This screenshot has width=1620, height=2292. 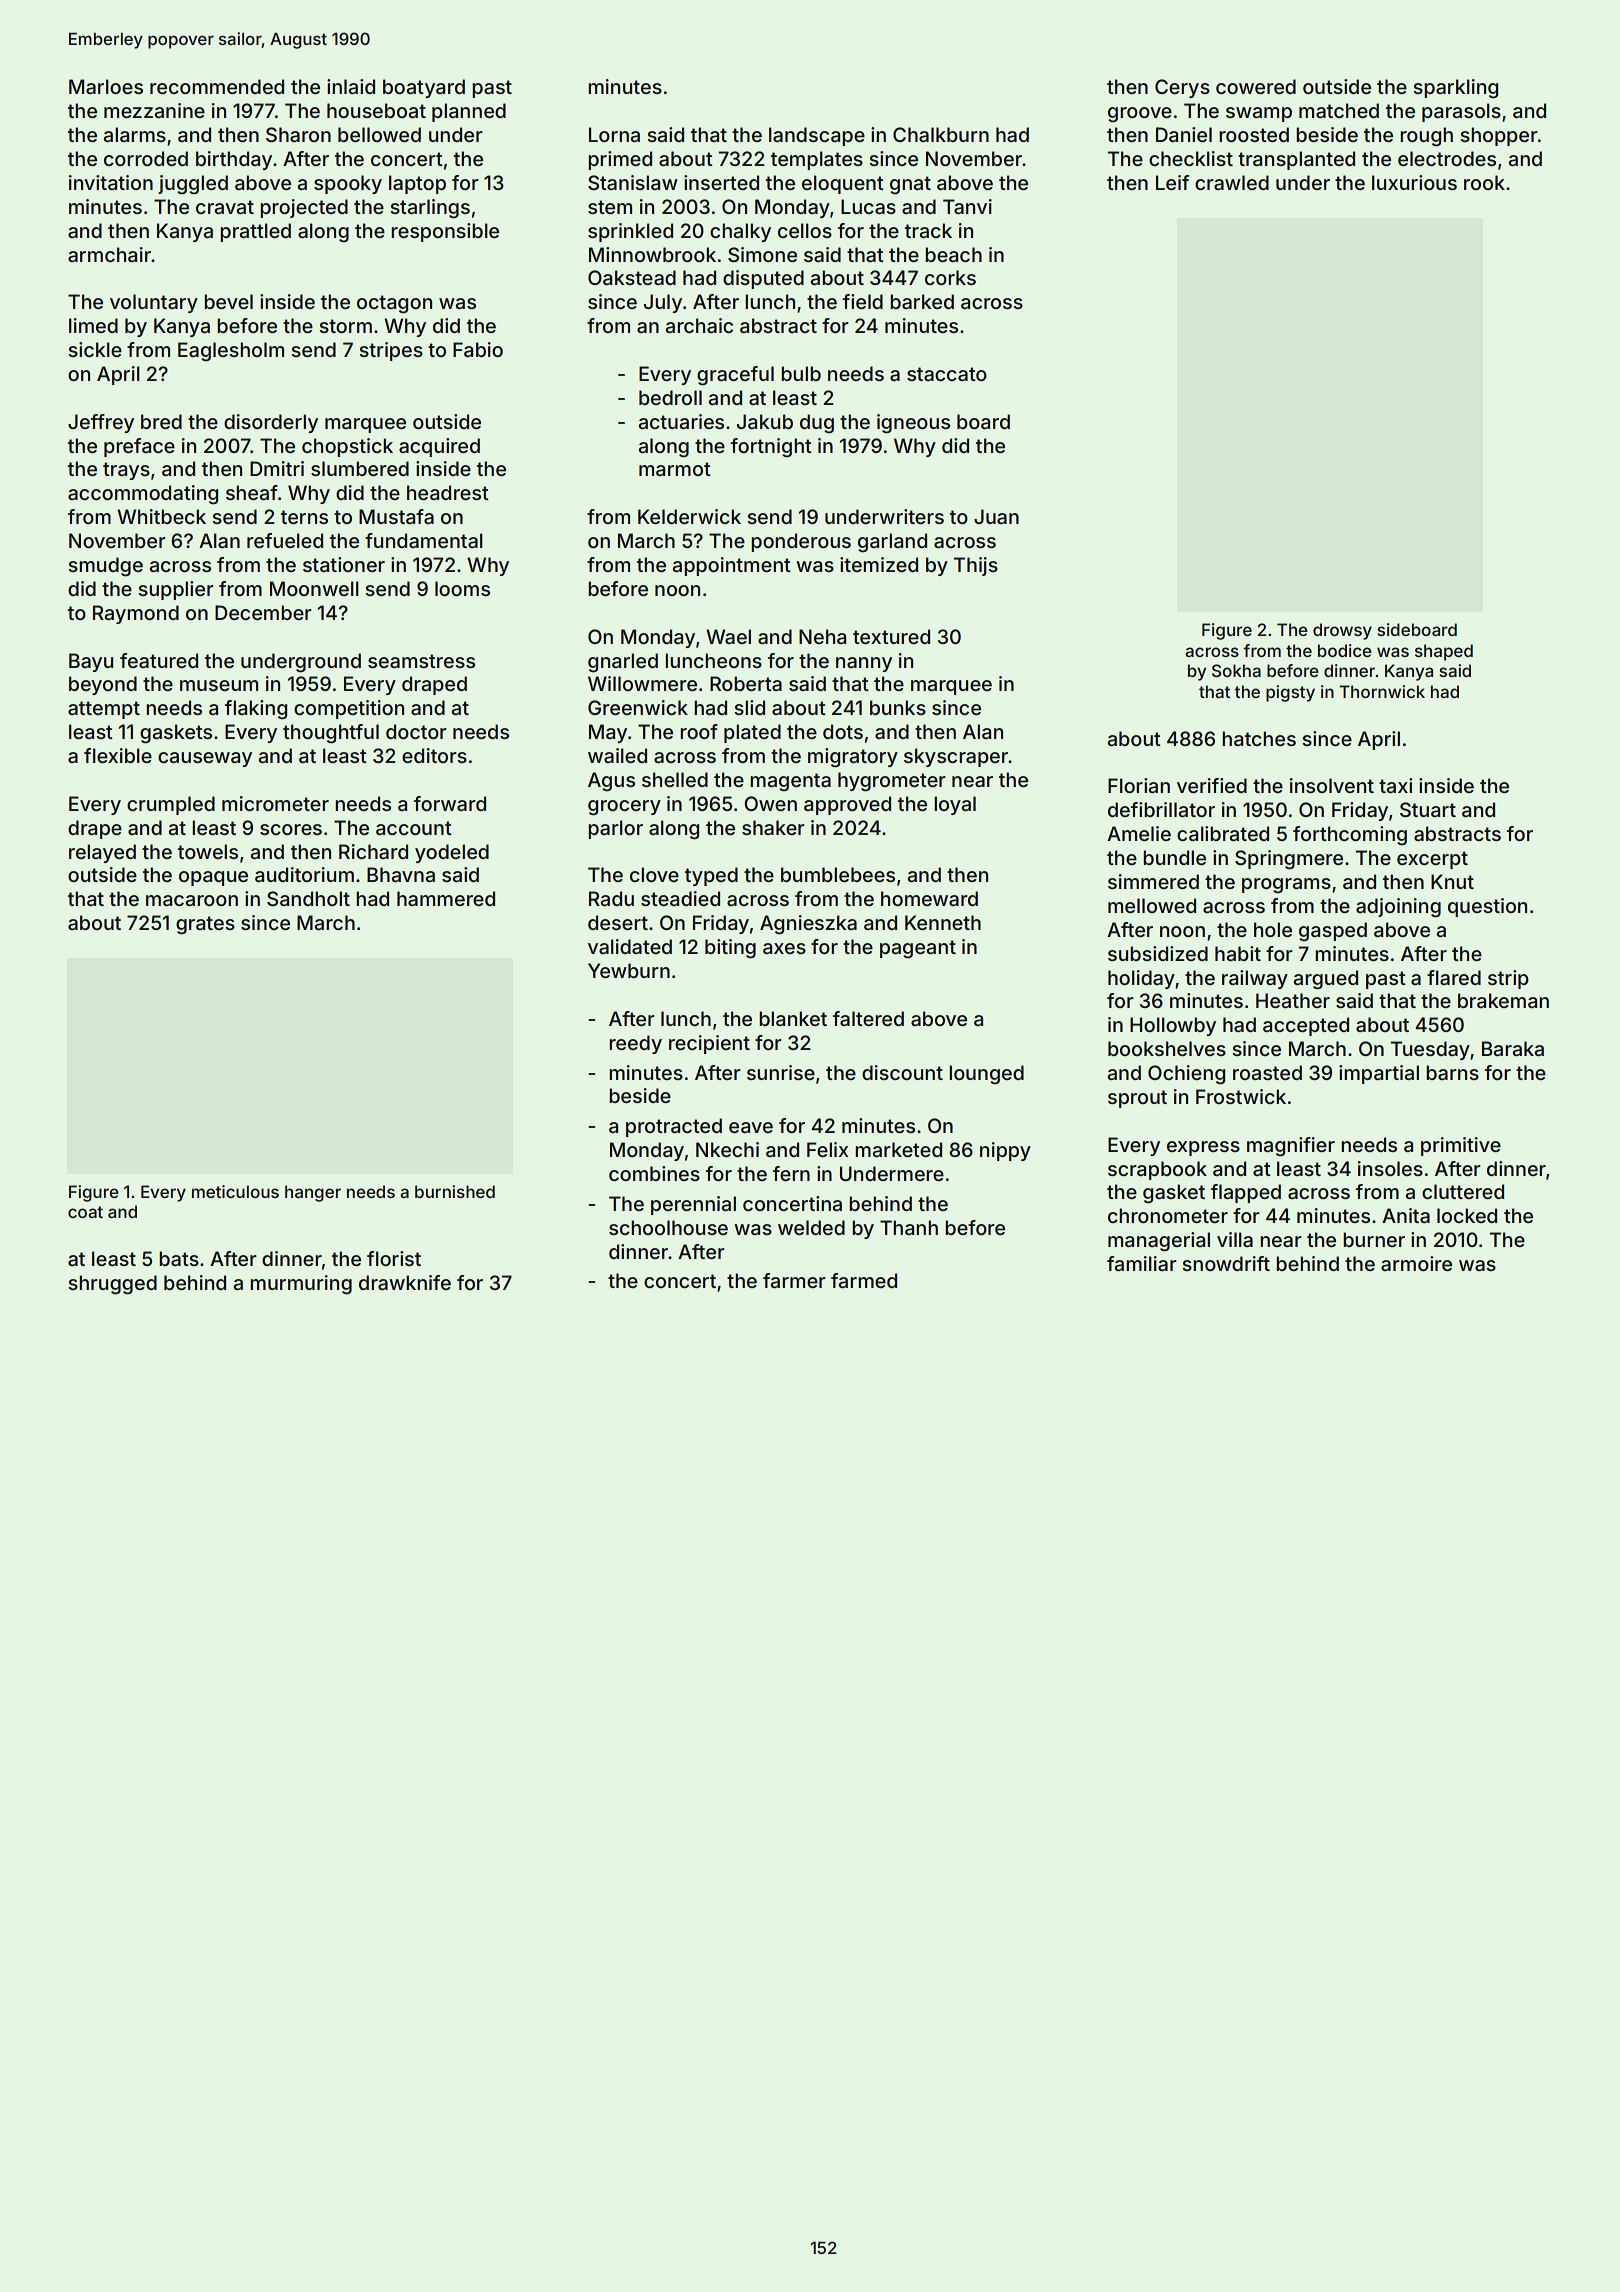 I want to click on landscape, so click(x=817, y=136).
